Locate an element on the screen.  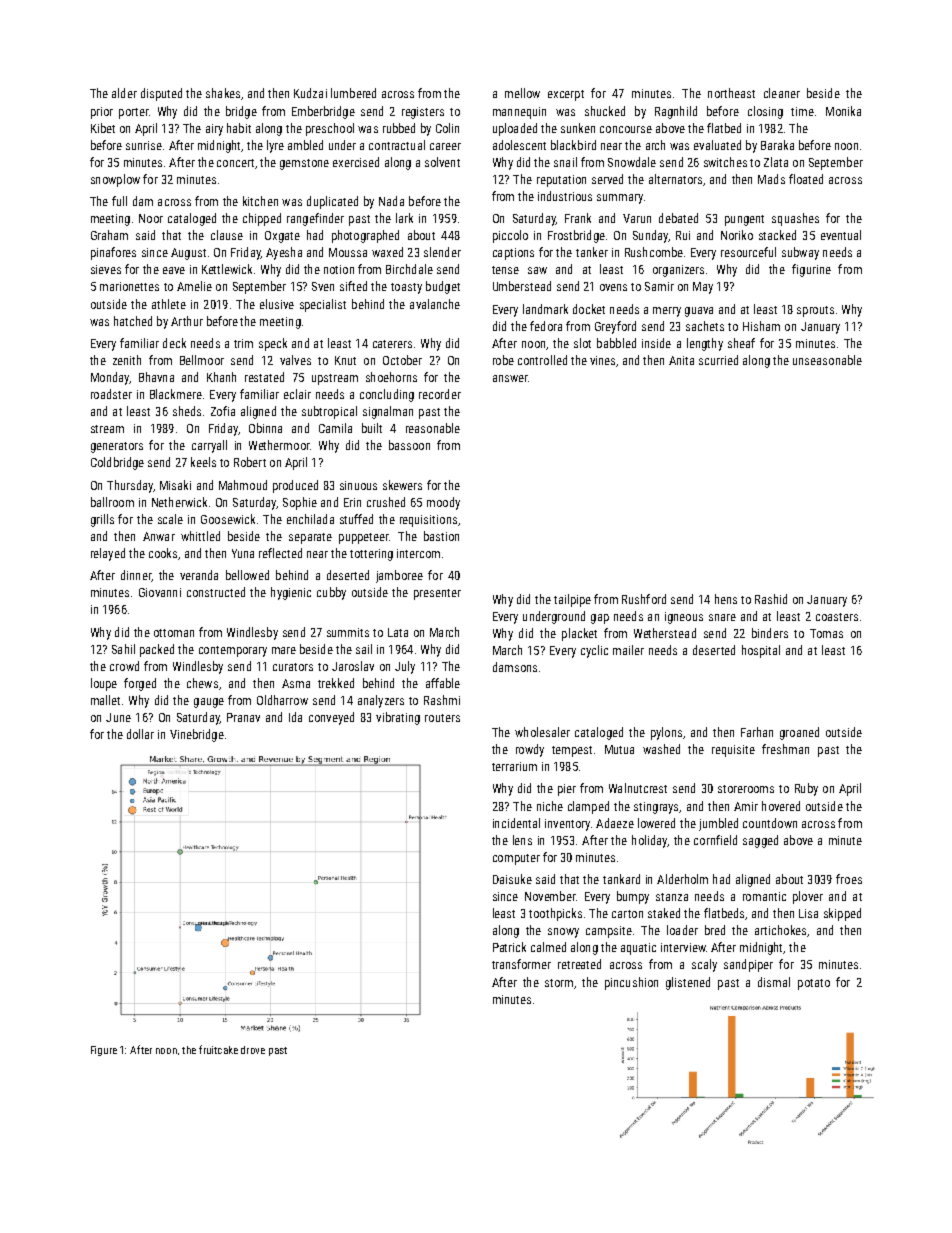
Netherwick is located at coordinates (179, 502).
